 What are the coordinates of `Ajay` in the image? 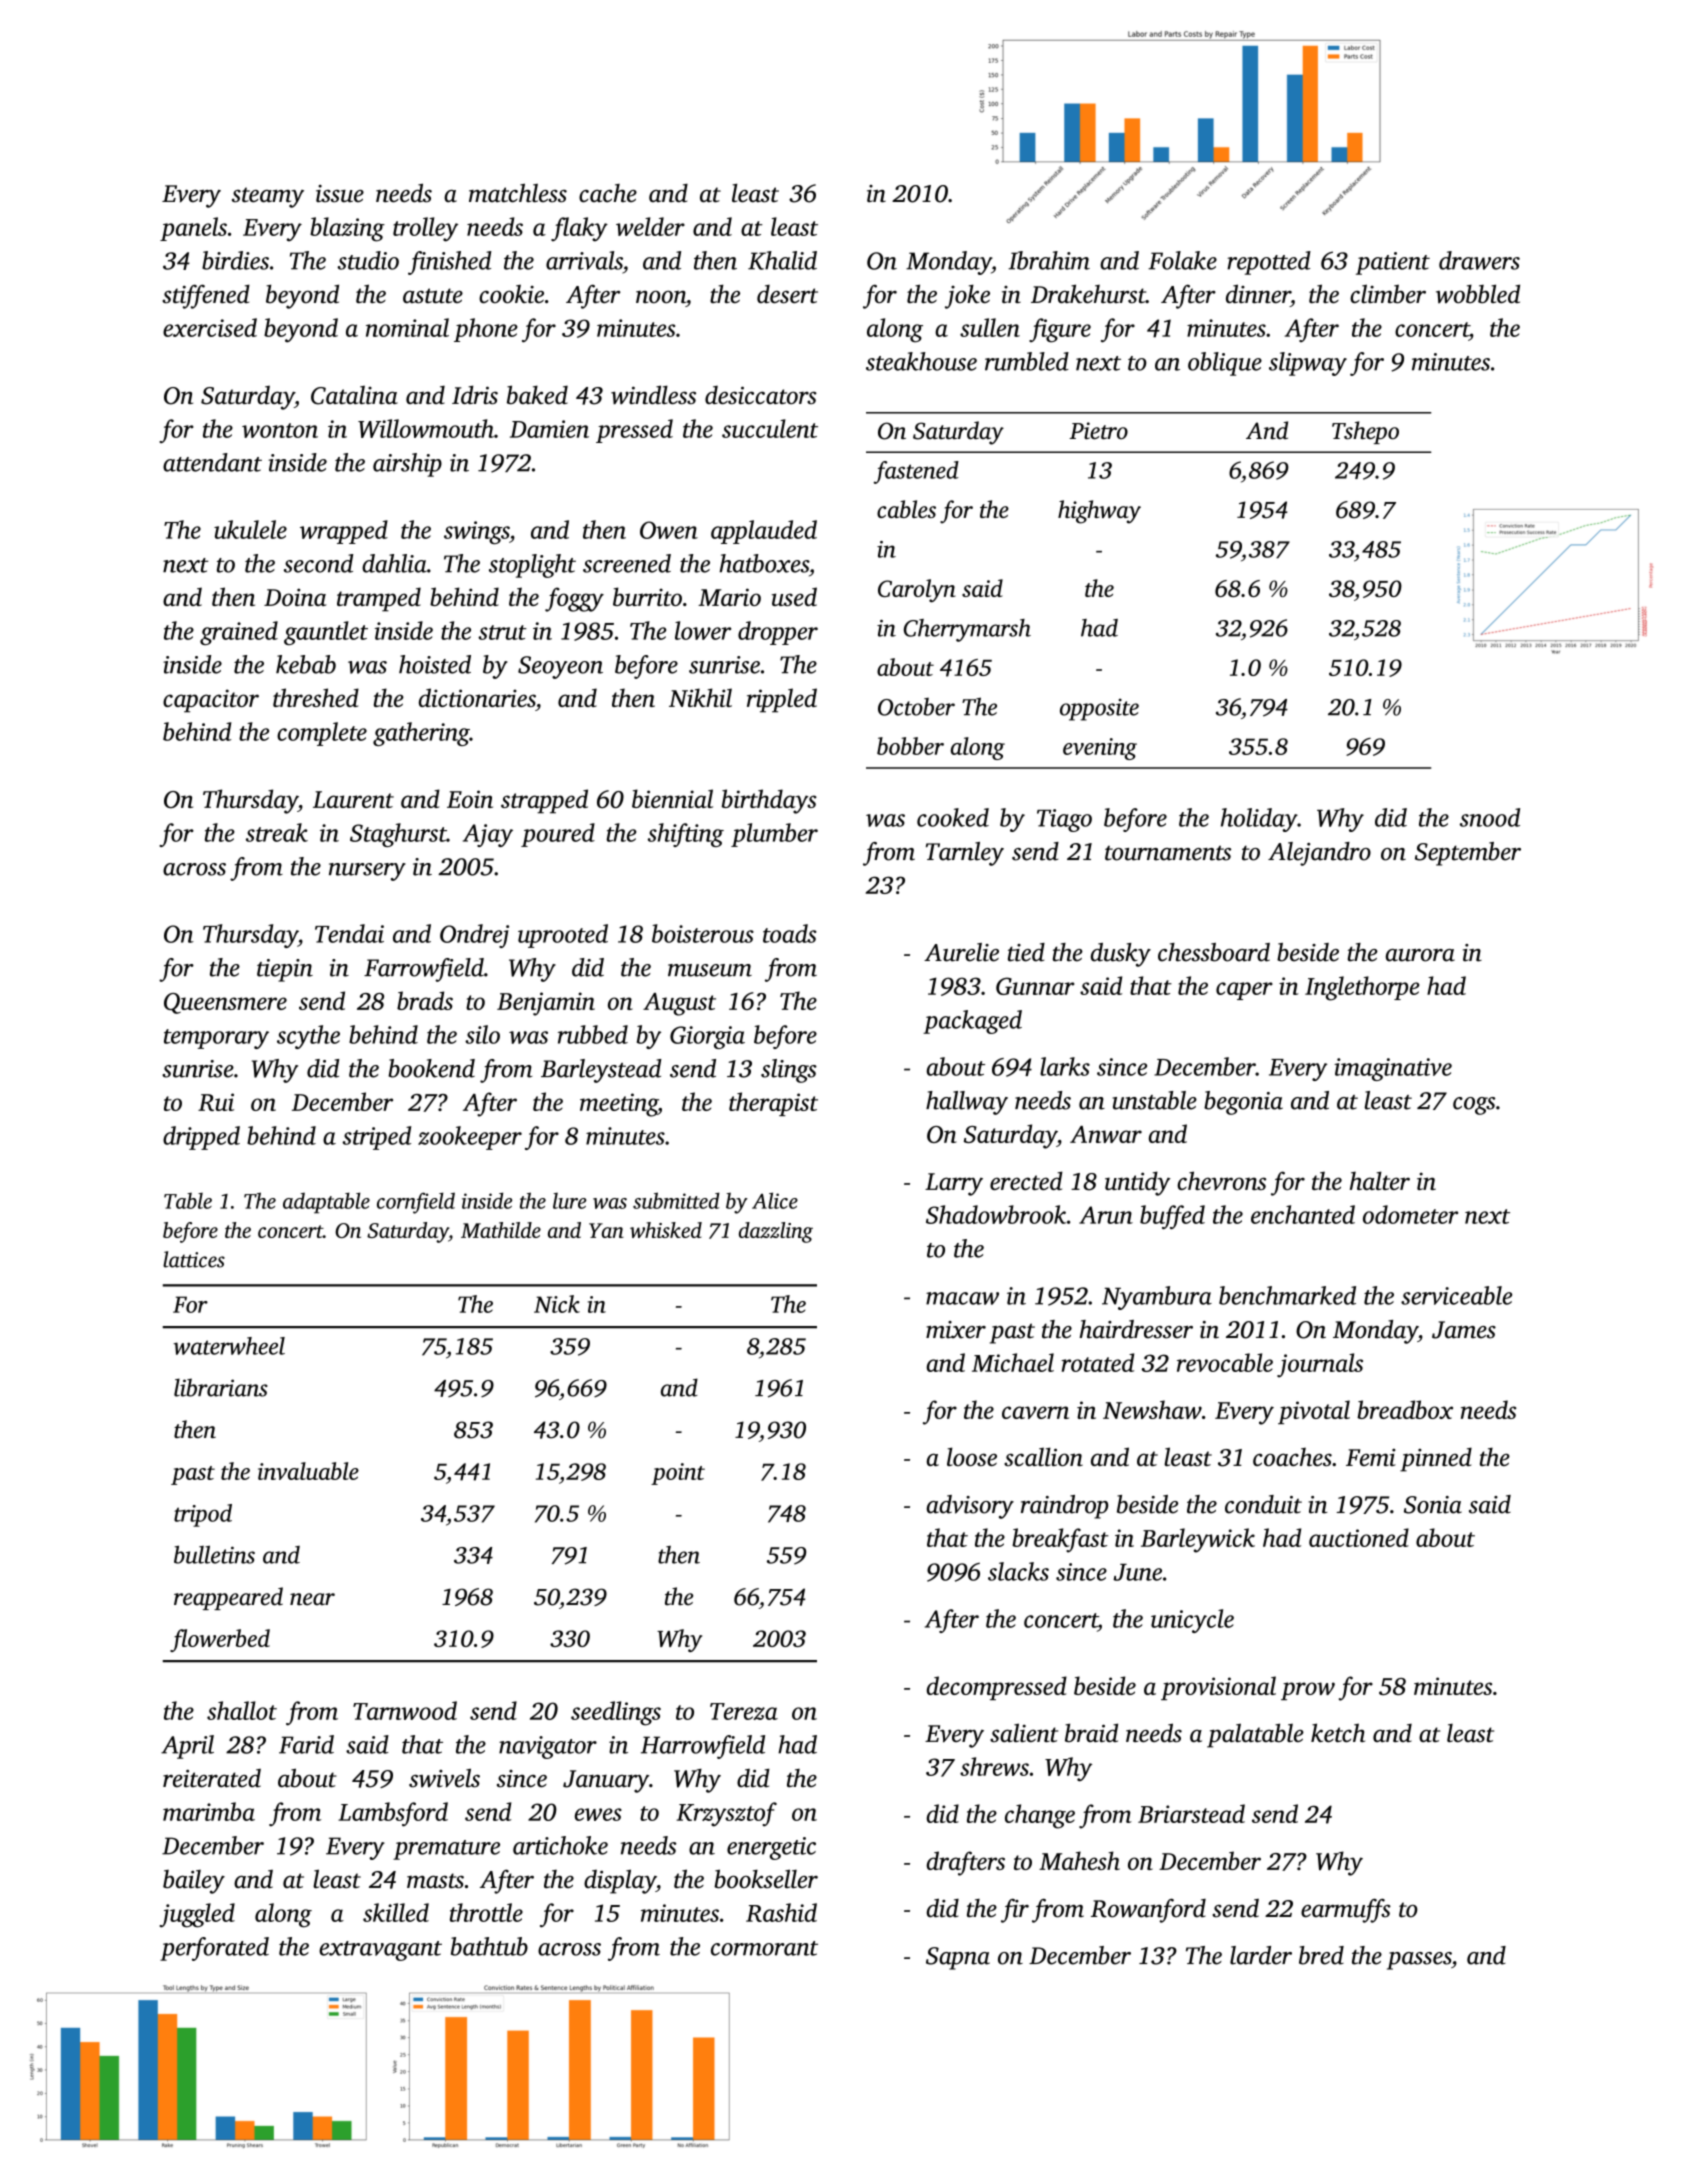 It's located at (488, 835).
